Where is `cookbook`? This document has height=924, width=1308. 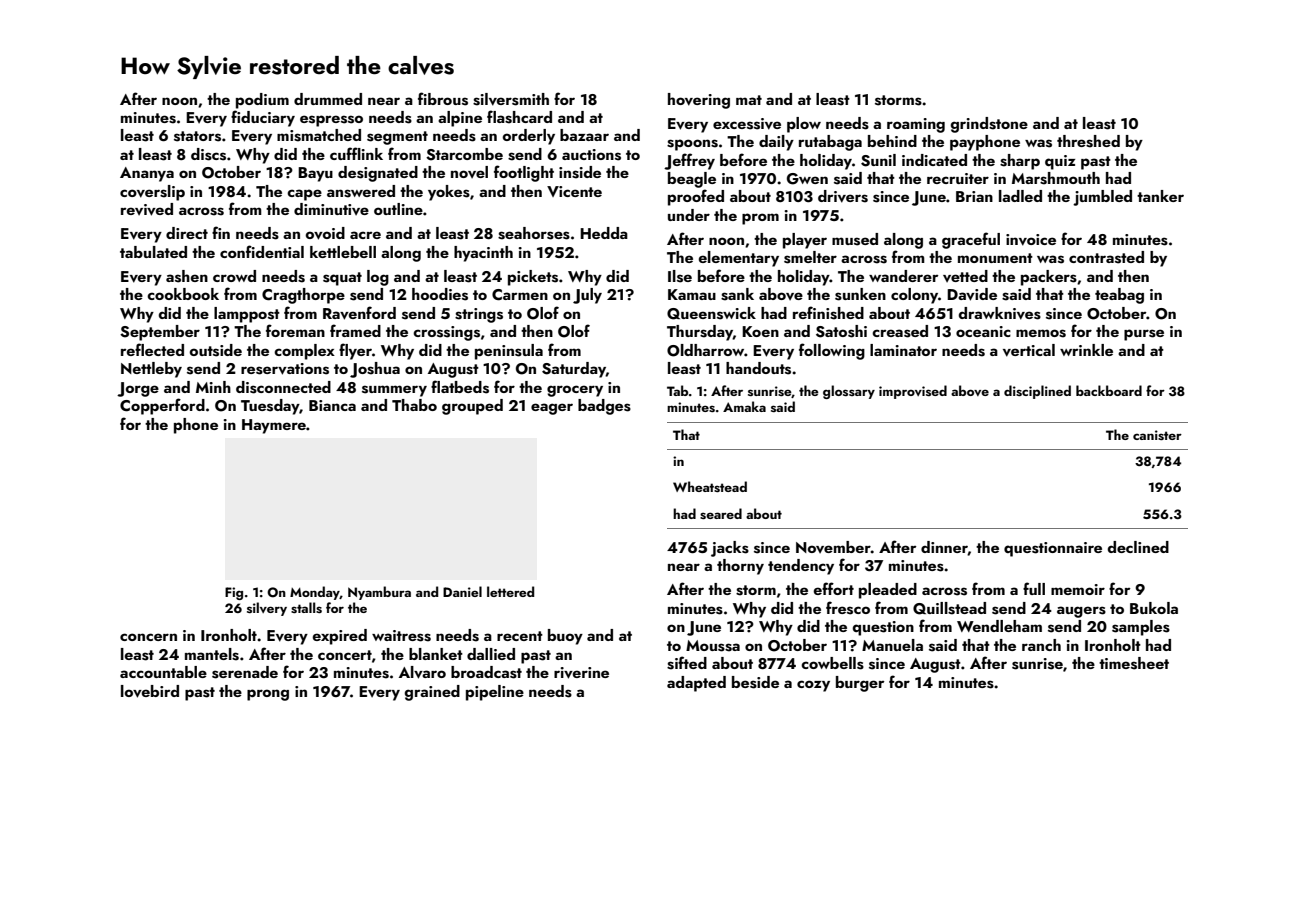 cookbook is located at coordinates (183, 294).
